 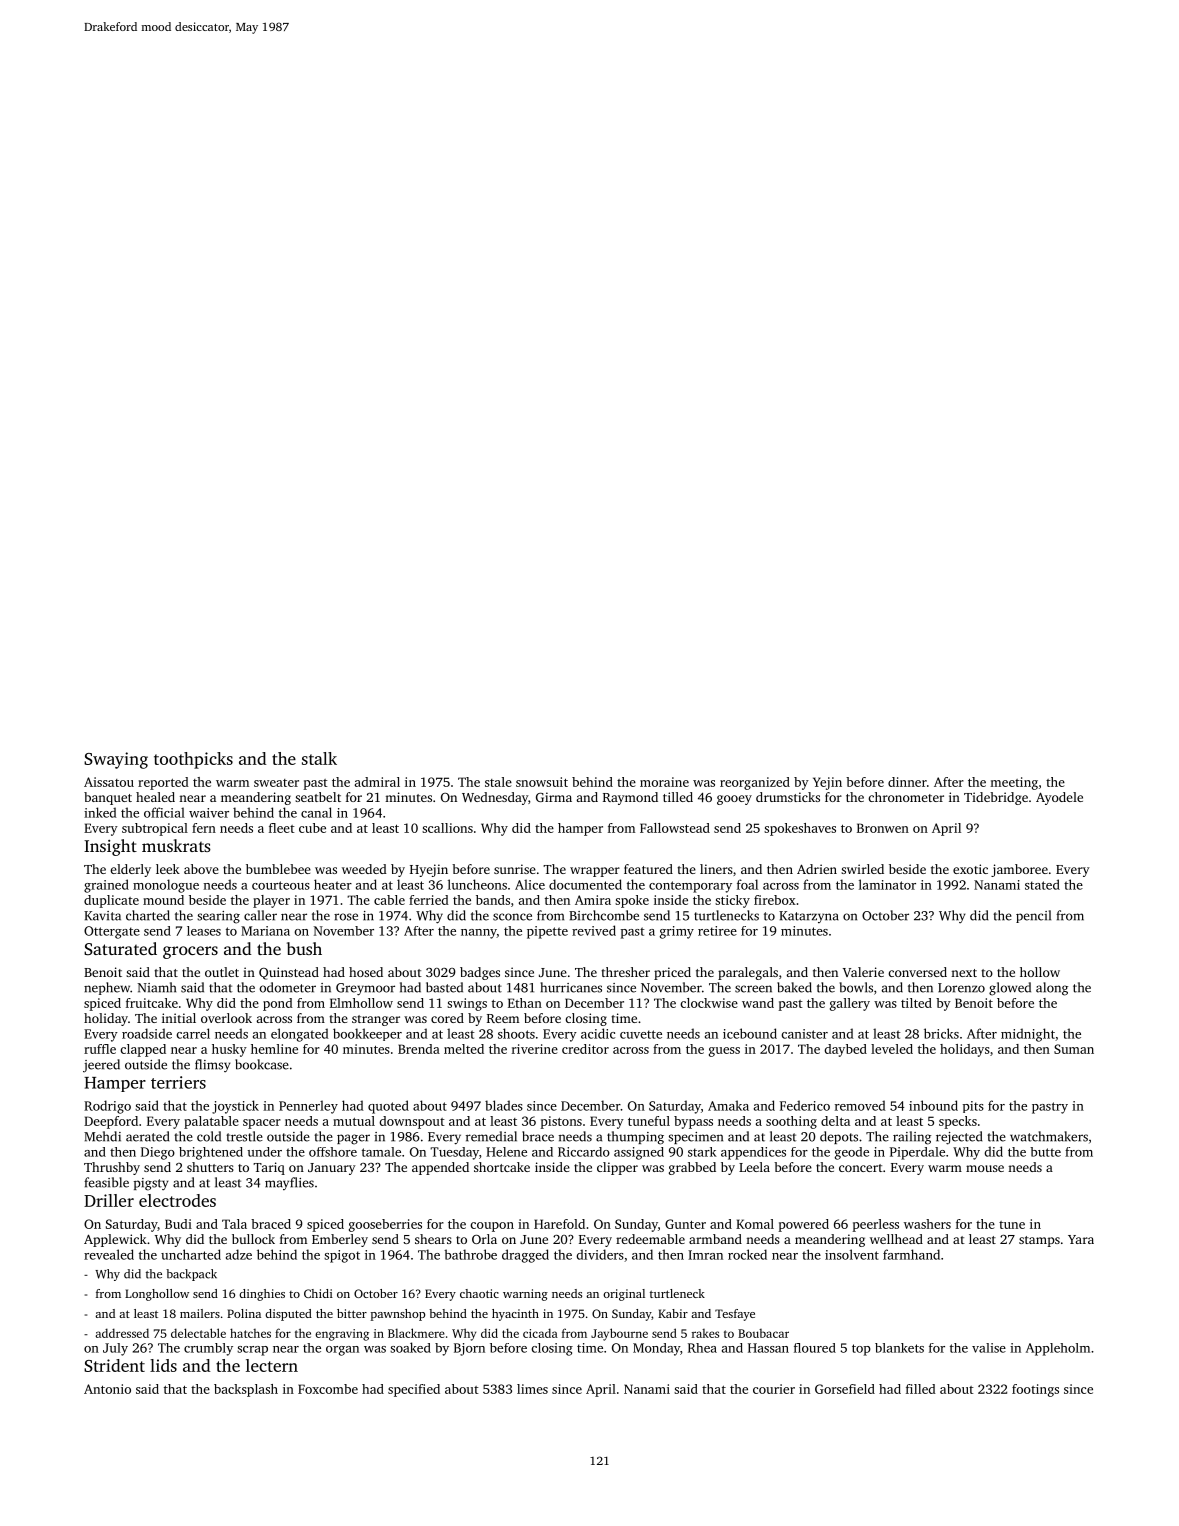 I want to click on warning, so click(x=525, y=1295).
